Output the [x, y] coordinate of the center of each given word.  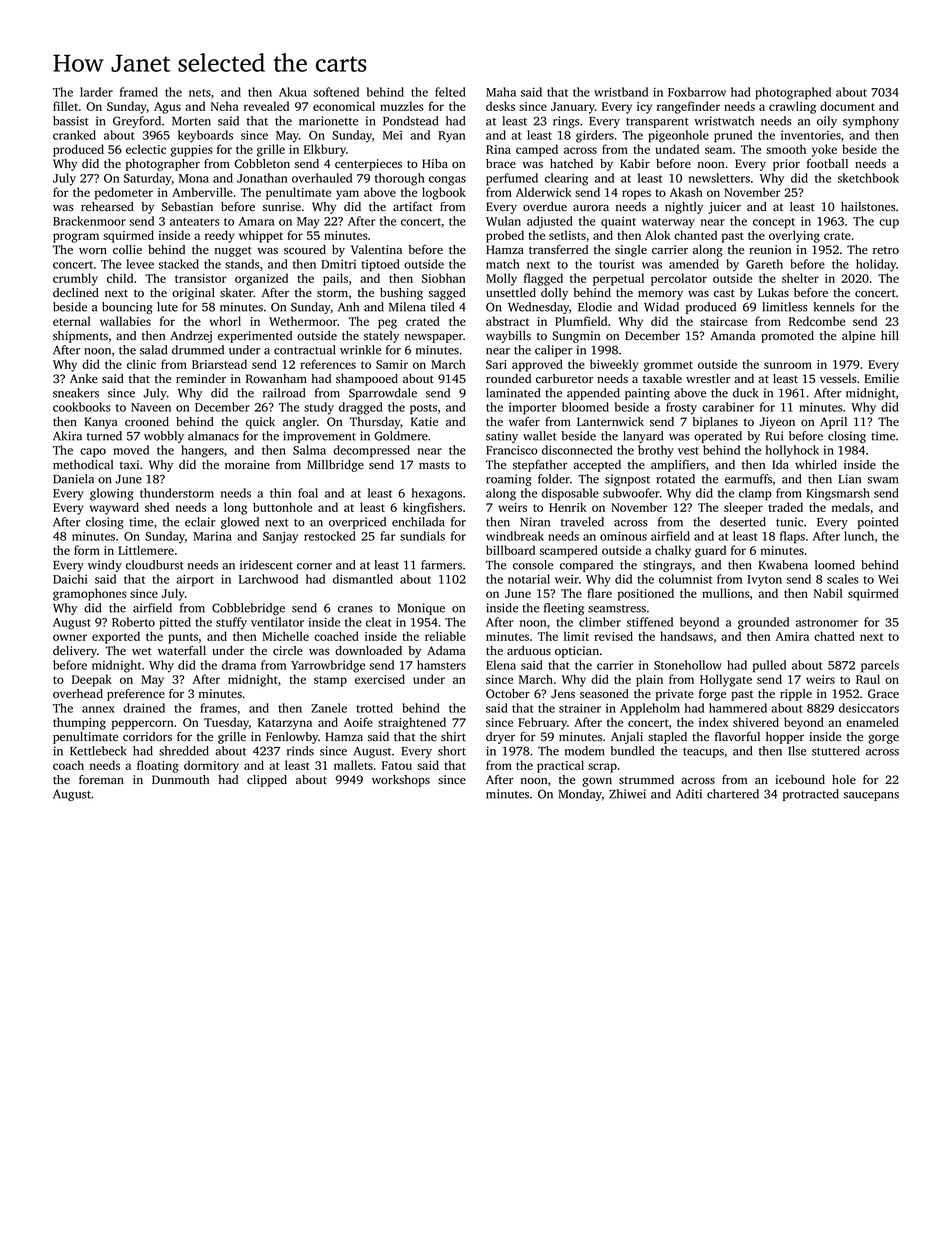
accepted [597, 466]
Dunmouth [181, 779]
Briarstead [219, 364]
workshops [401, 781]
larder [96, 92]
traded [785, 507]
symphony [871, 122]
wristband [621, 92]
